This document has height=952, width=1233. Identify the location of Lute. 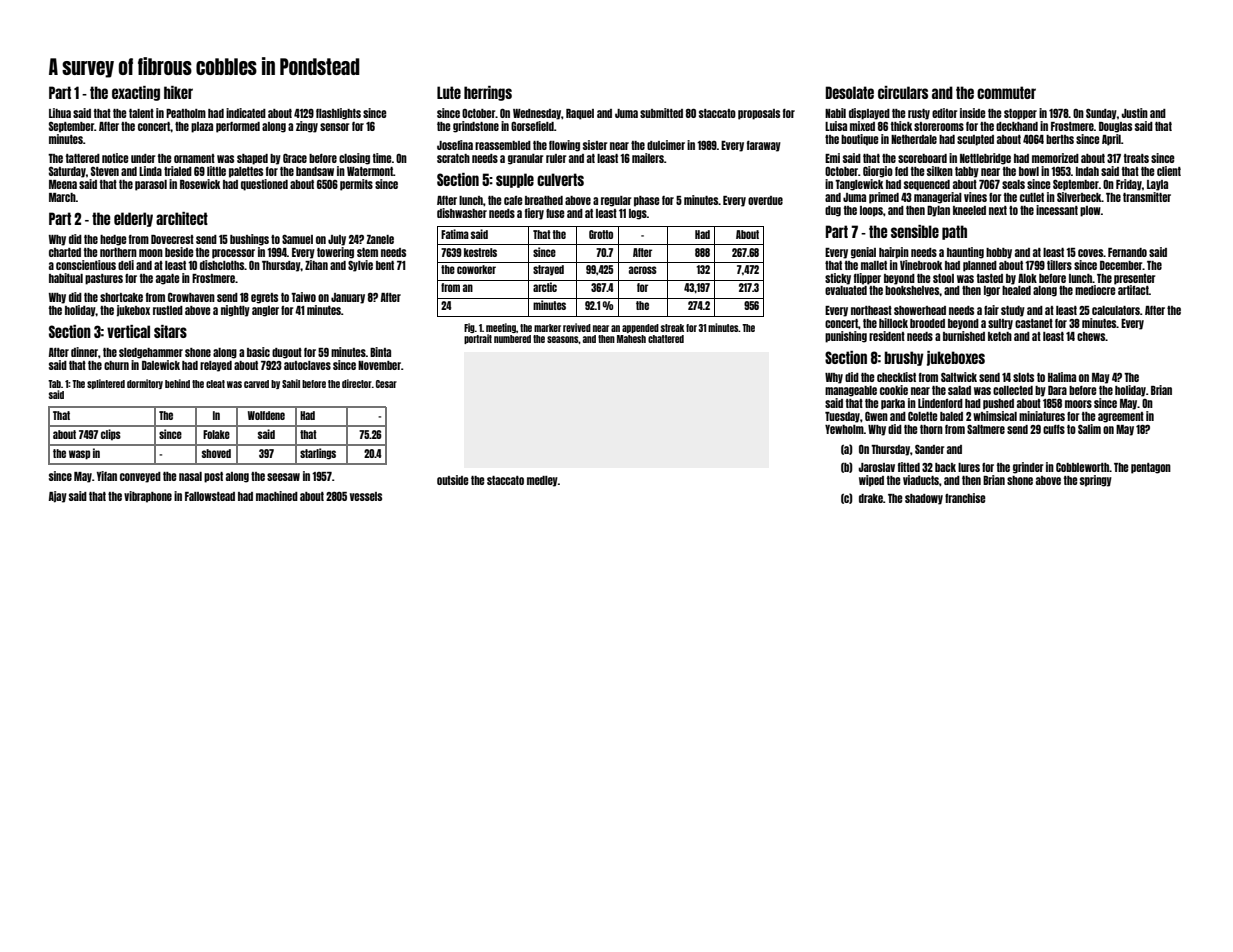
(449, 92).
